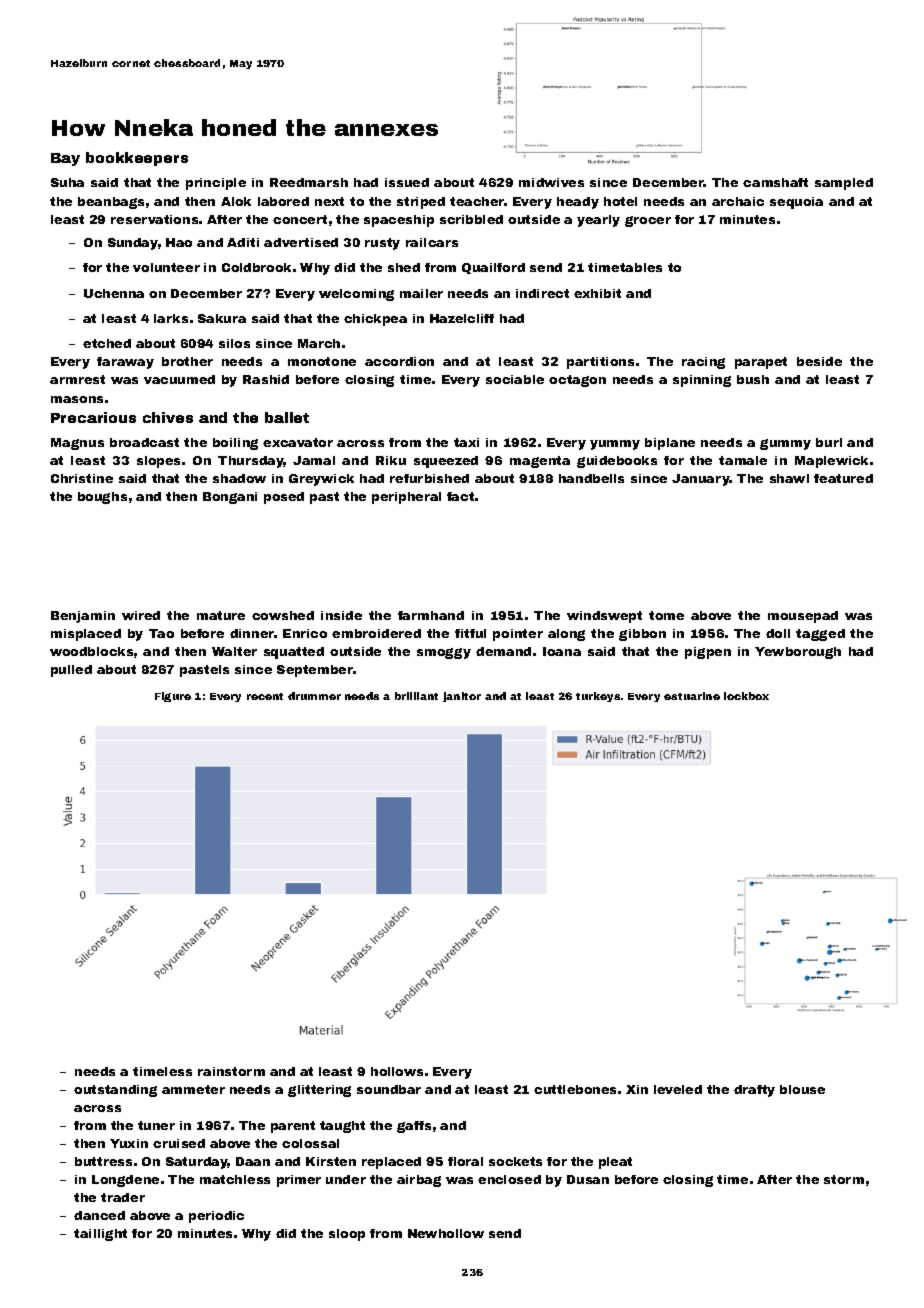  Describe the element at coordinates (193, 1089) in the document. I see `ammeter` at that location.
